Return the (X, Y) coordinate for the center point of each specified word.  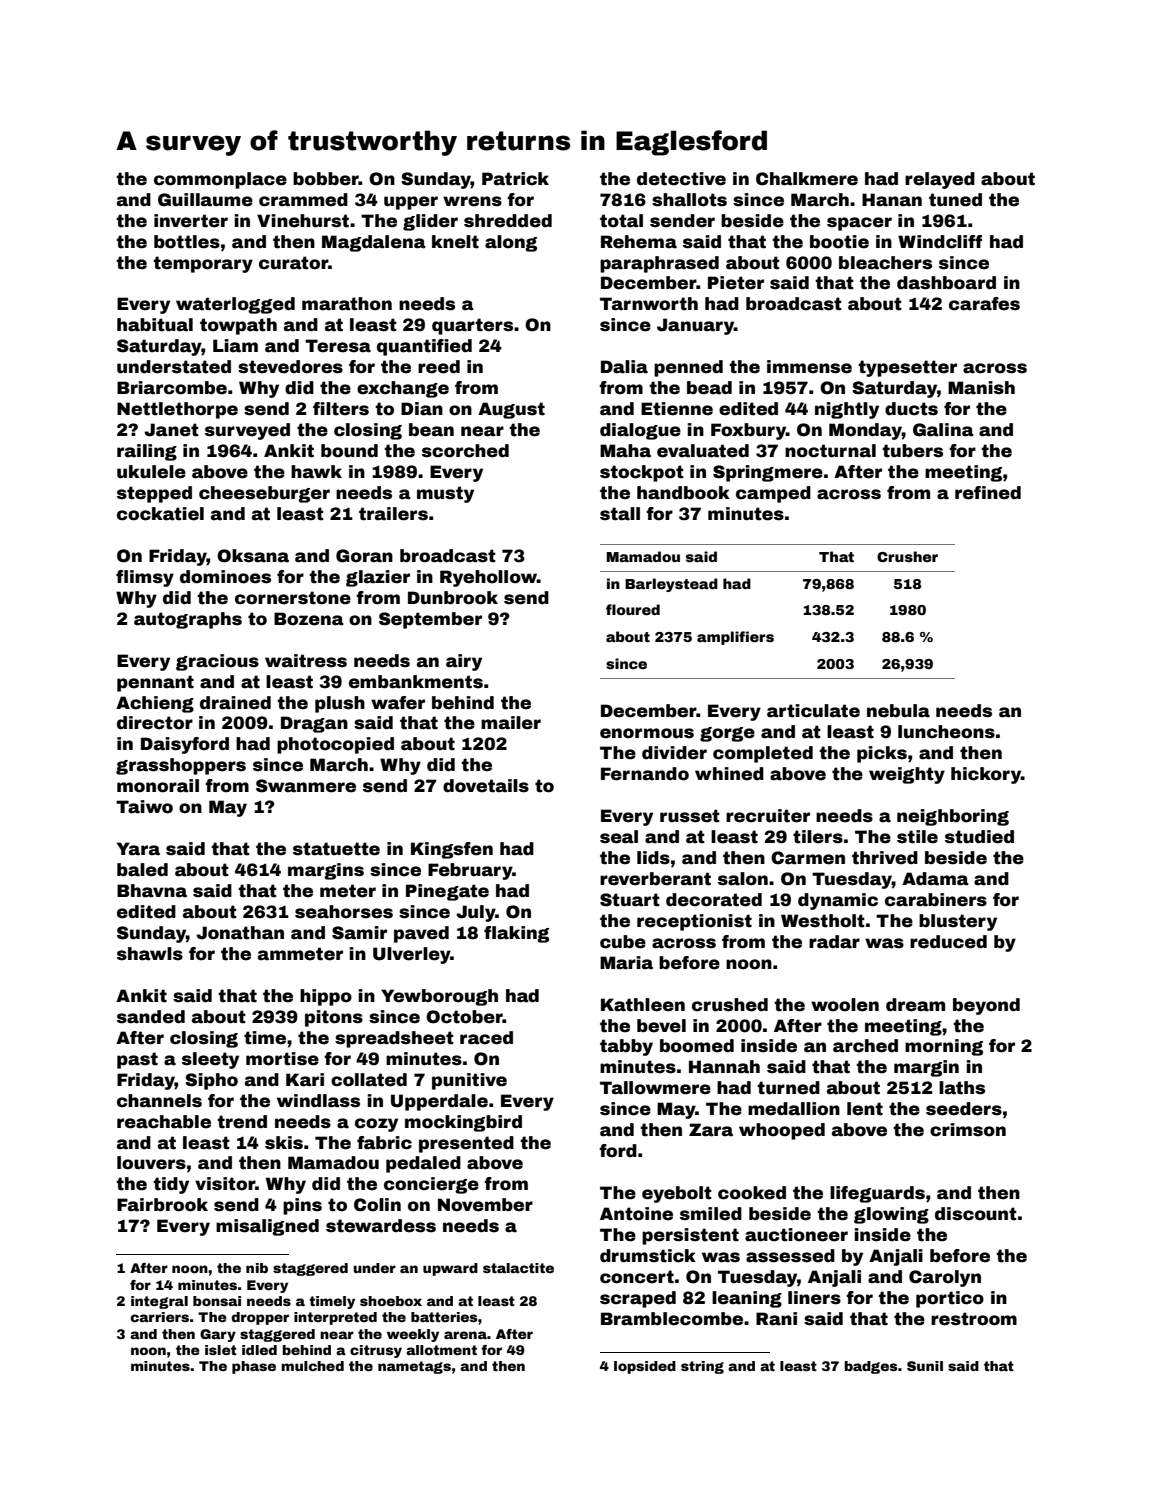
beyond (986, 1006)
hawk (316, 472)
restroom (974, 1319)
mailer (511, 723)
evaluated (703, 451)
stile (917, 837)
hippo (326, 997)
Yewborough (439, 997)
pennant (155, 683)
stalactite (518, 1268)
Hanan (892, 200)
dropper (260, 1318)
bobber (326, 179)
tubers (912, 451)
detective (681, 179)
